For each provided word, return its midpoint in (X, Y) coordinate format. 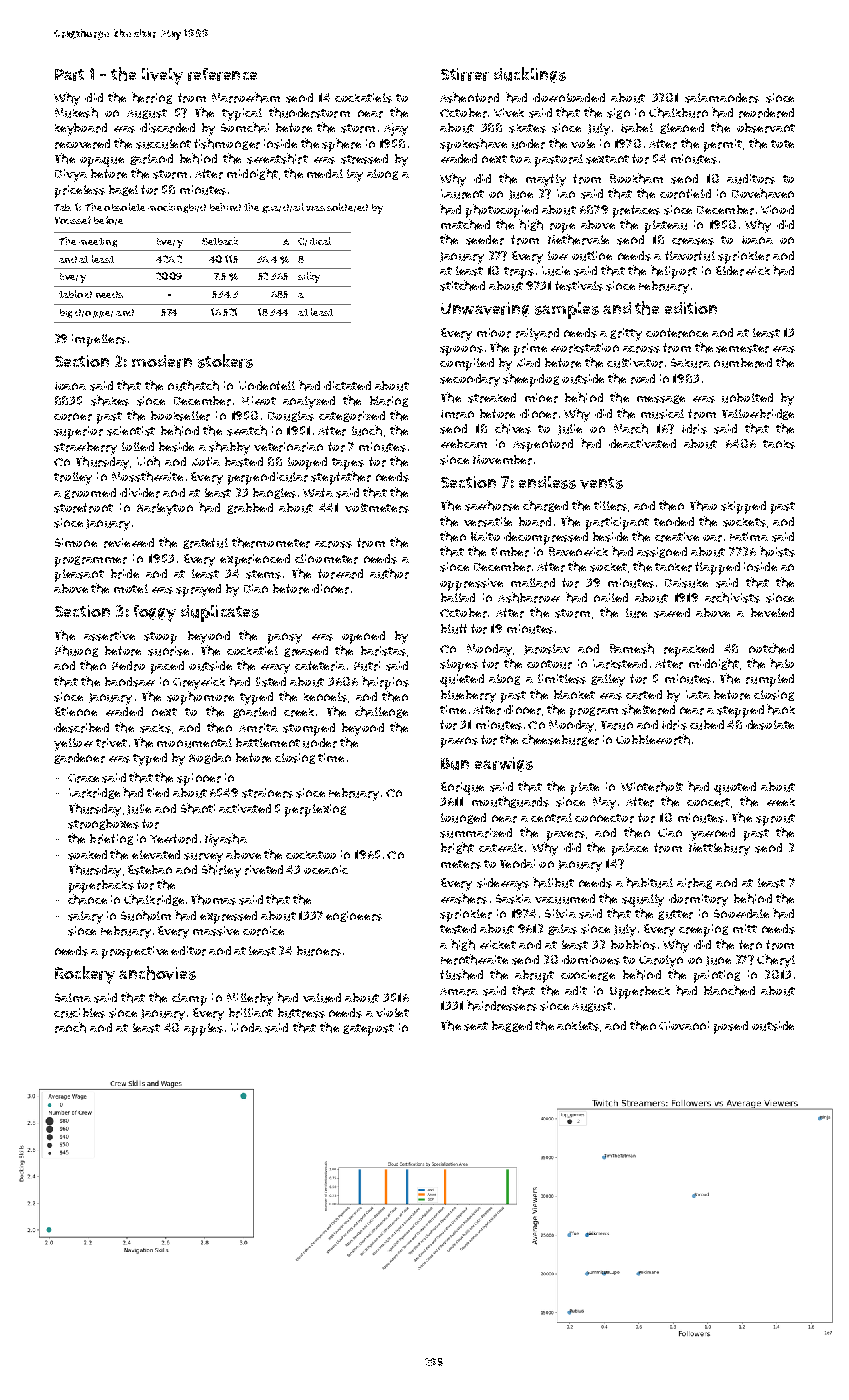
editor (188, 951)
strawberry (85, 448)
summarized (476, 833)
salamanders (722, 98)
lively (162, 76)
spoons (461, 350)
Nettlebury (719, 849)
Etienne (76, 711)
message (661, 399)
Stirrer (465, 74)
